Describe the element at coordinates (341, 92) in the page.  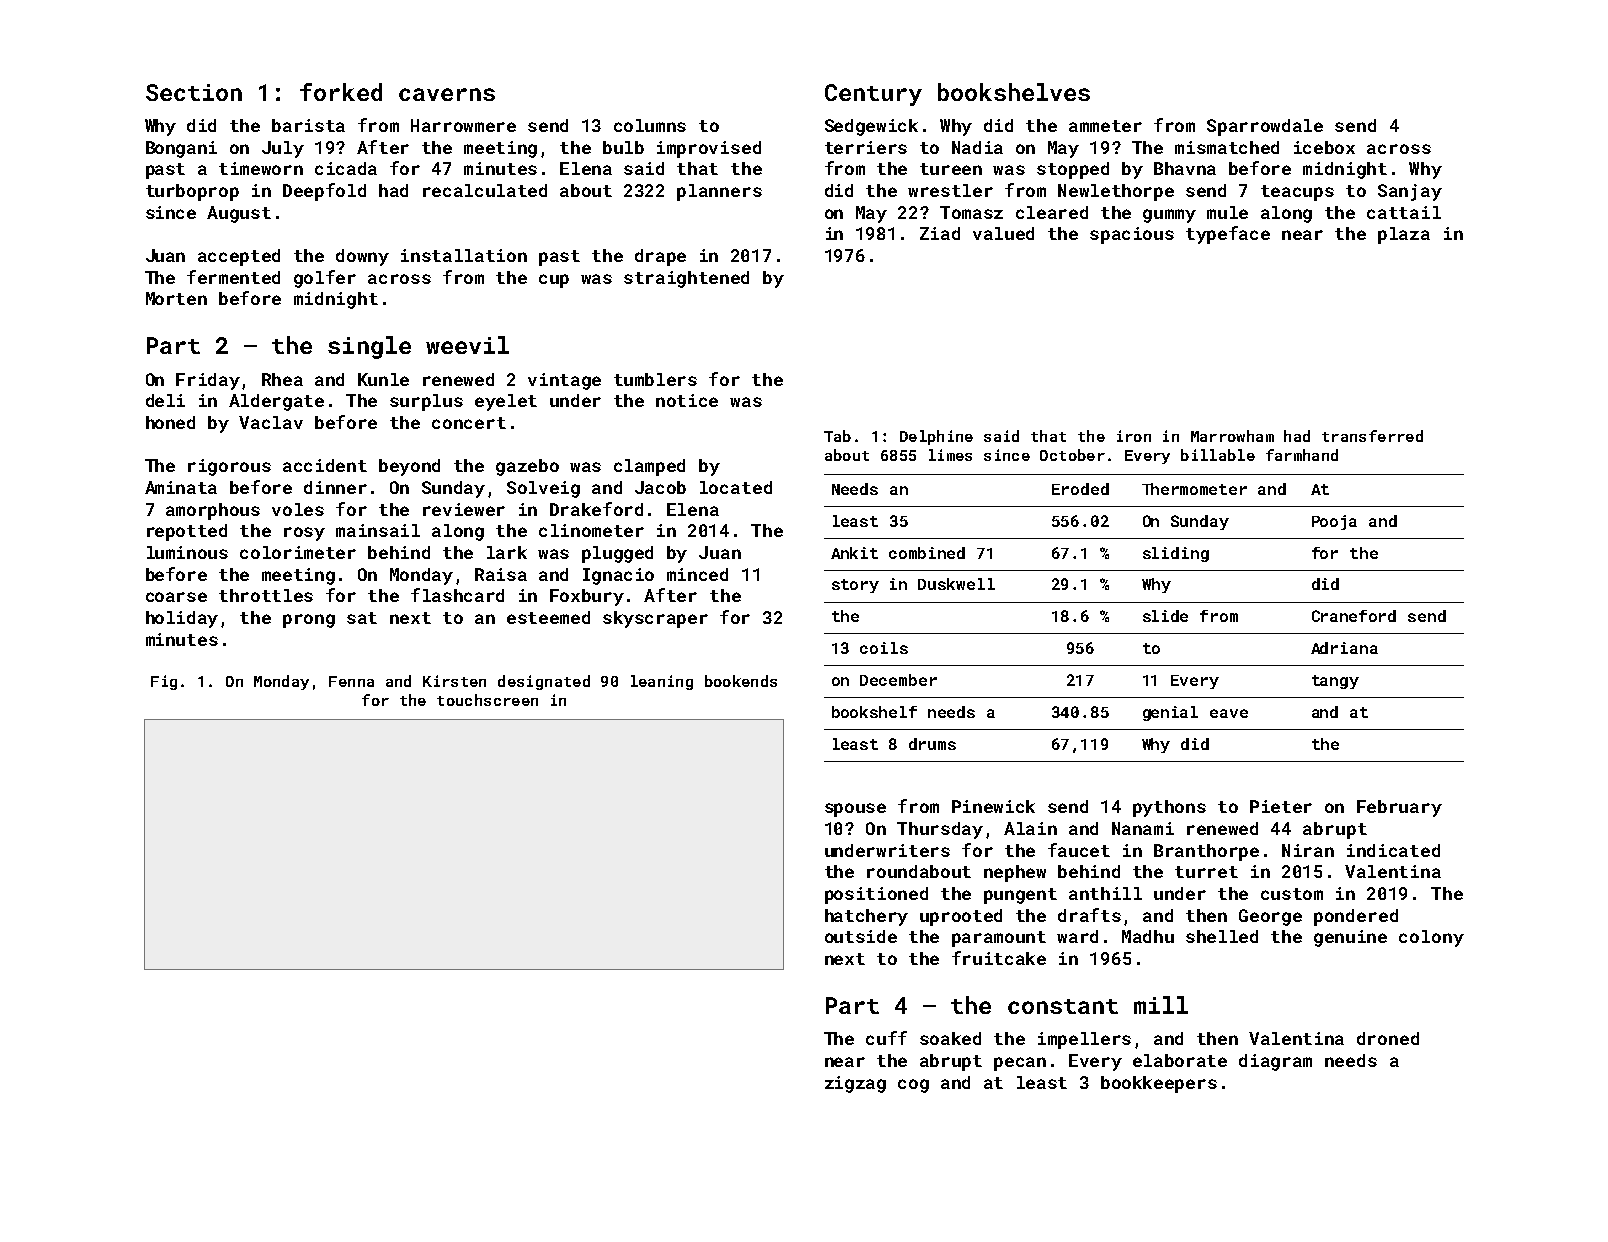
I see `forked` at that location.
